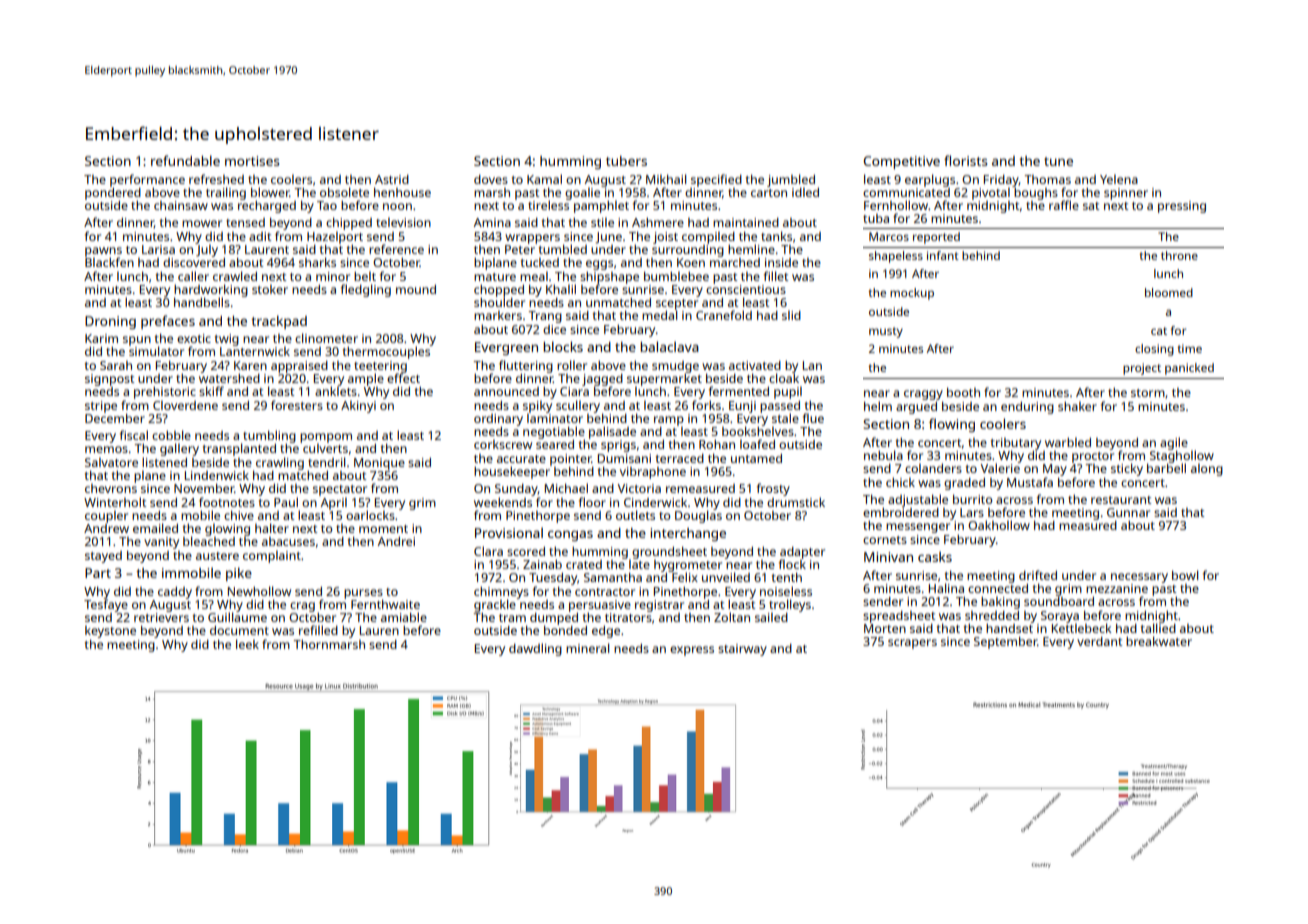 The image size is (1308, 924). What do you see at coordinates (110, 631) in the screenshot?
I see `keystone` at bounding box center [110, 631].
